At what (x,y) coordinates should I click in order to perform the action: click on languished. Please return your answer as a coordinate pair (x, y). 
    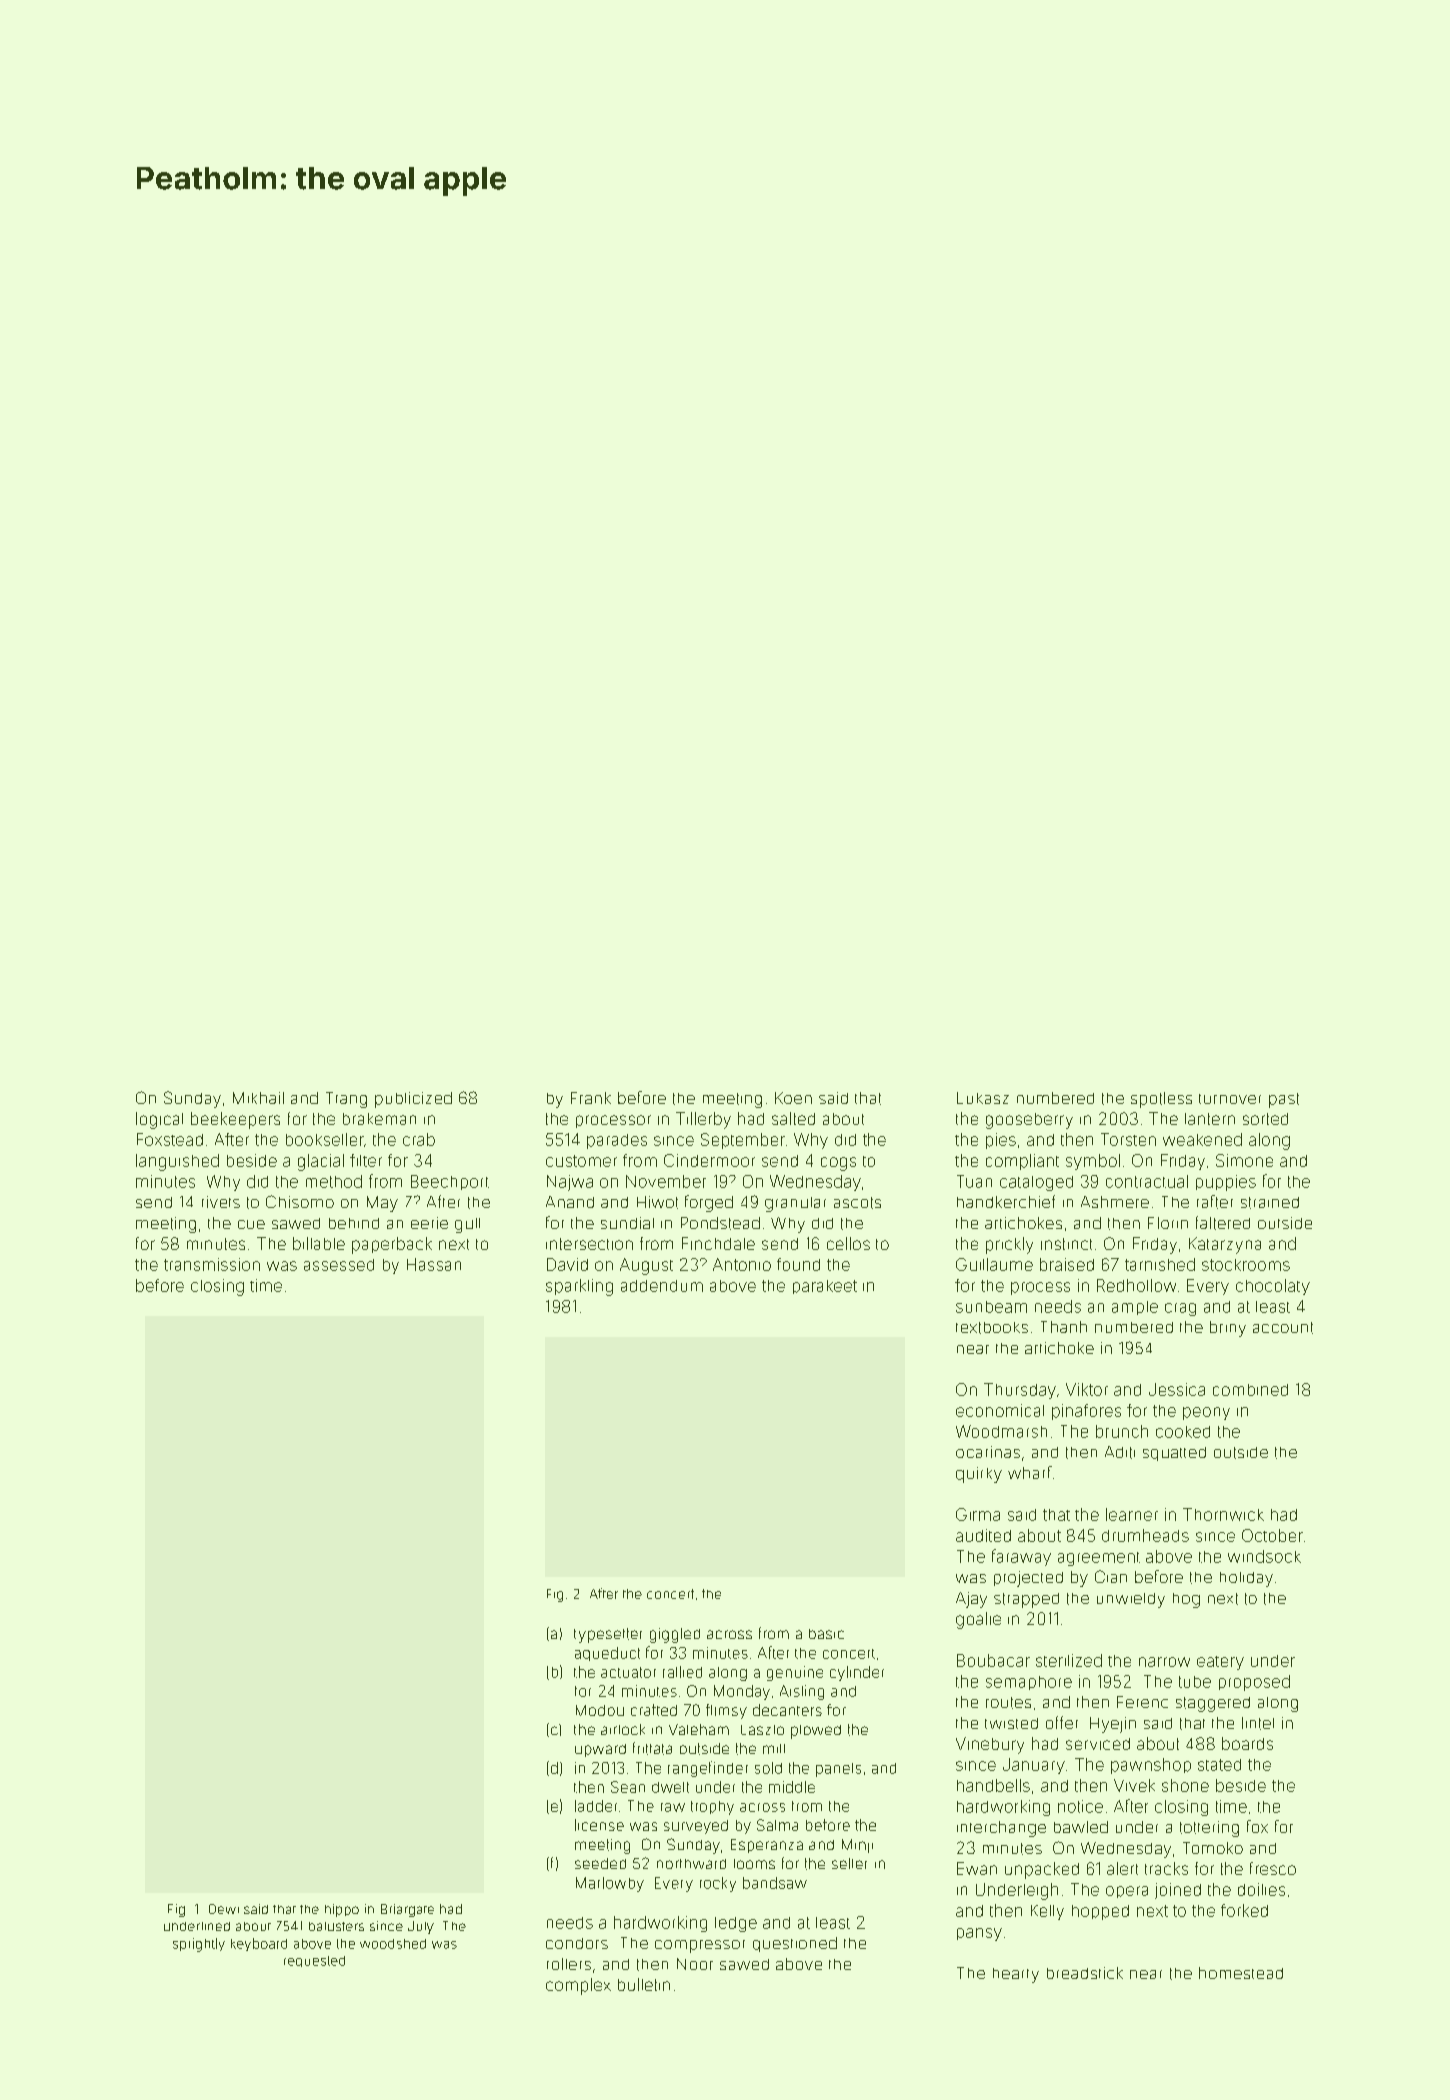
    Looking at the image, I should click on (177, 1162).
